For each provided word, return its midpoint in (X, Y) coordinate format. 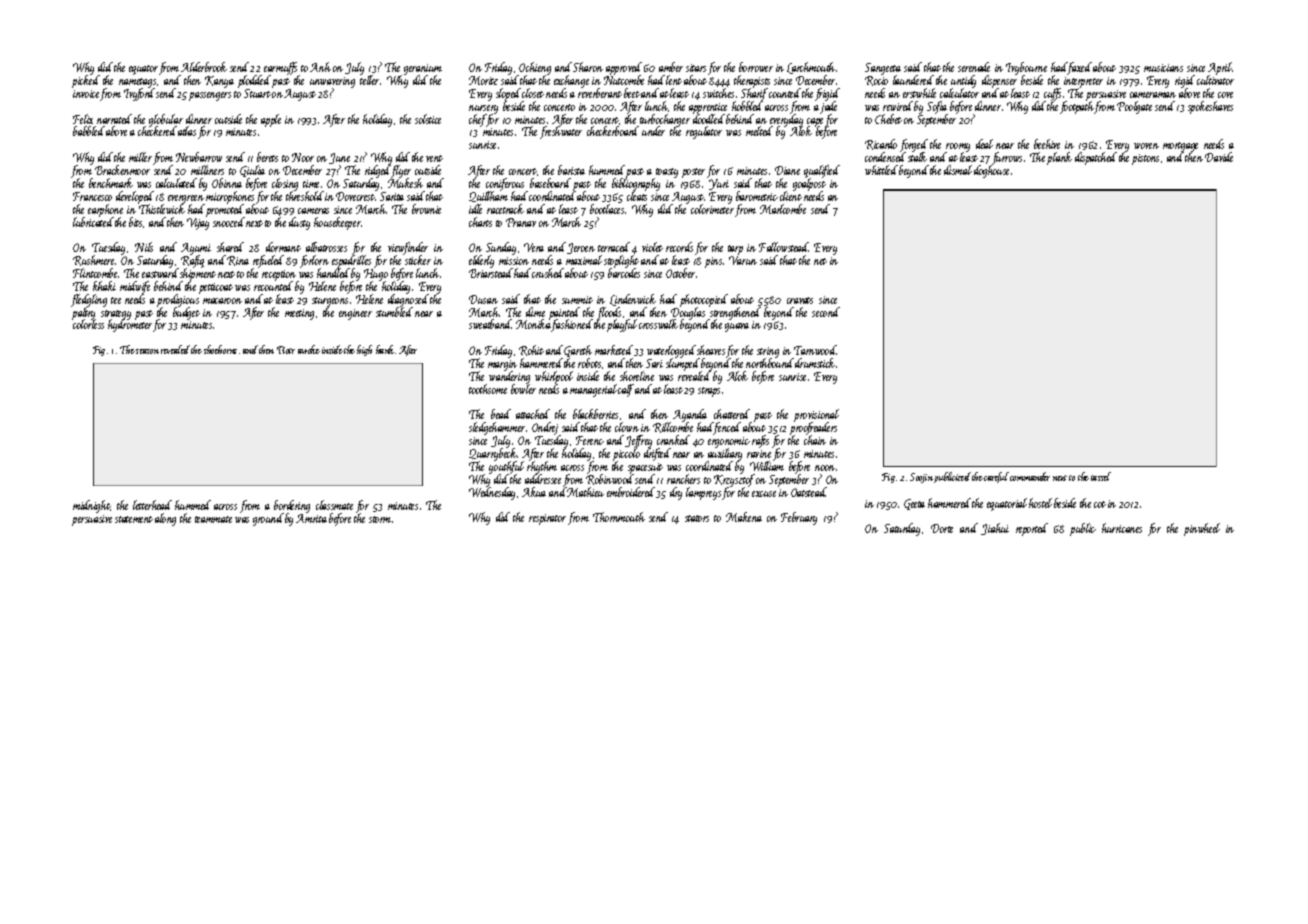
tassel (1101, 476)
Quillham (488, 196)
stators (697, 518)
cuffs (1052, 94)
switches (718, 93)
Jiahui (995, 529)
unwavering (332, 82)
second (826, 312)
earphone (105, 210)
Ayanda (690, 416)
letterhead (152, 505)
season (147, 351)
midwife (135, 287)
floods (609, 313)
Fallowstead (784, 247)
